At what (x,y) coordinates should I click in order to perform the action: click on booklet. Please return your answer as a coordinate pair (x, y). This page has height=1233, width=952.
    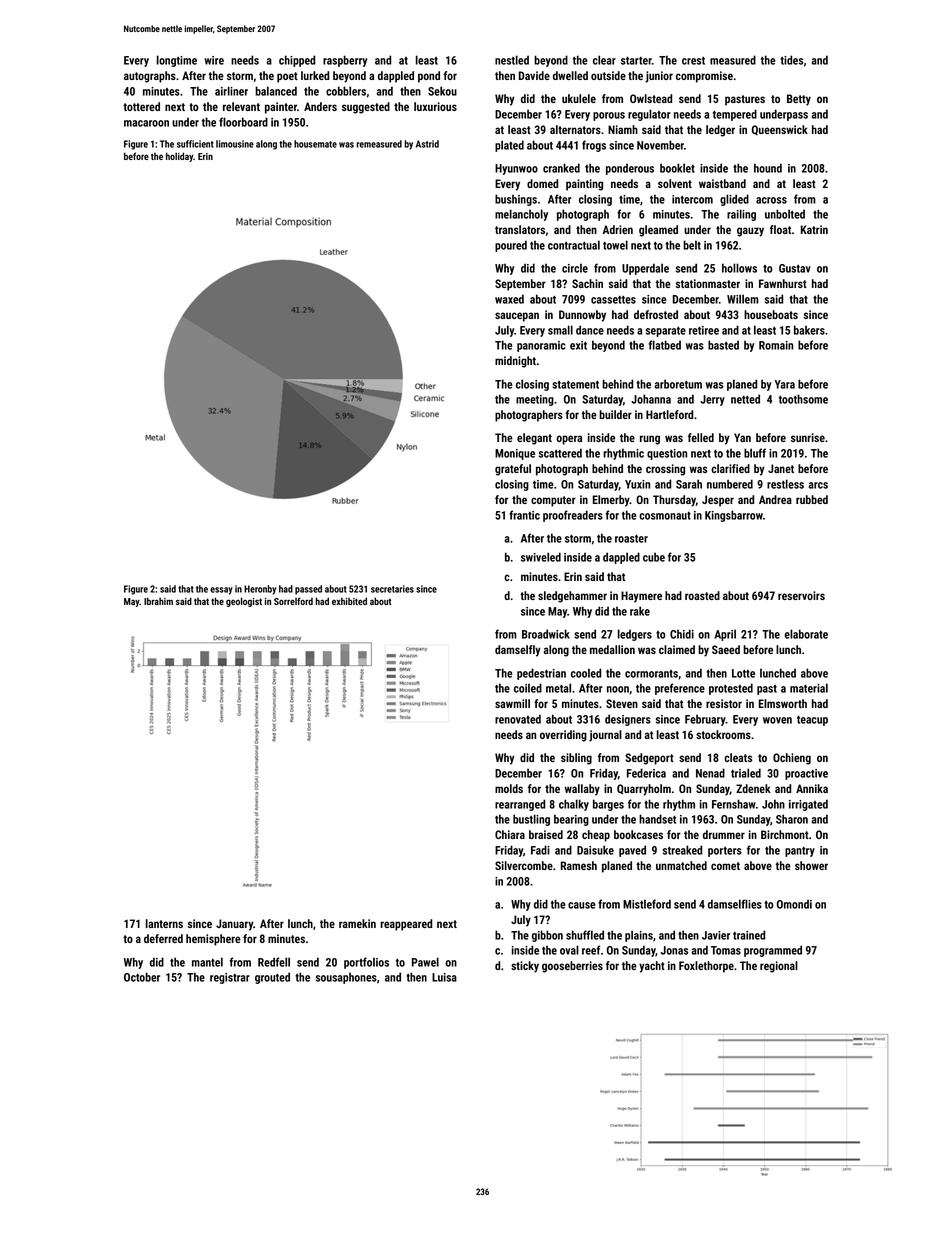
    Looking at the image, I should click on (677, 168).
